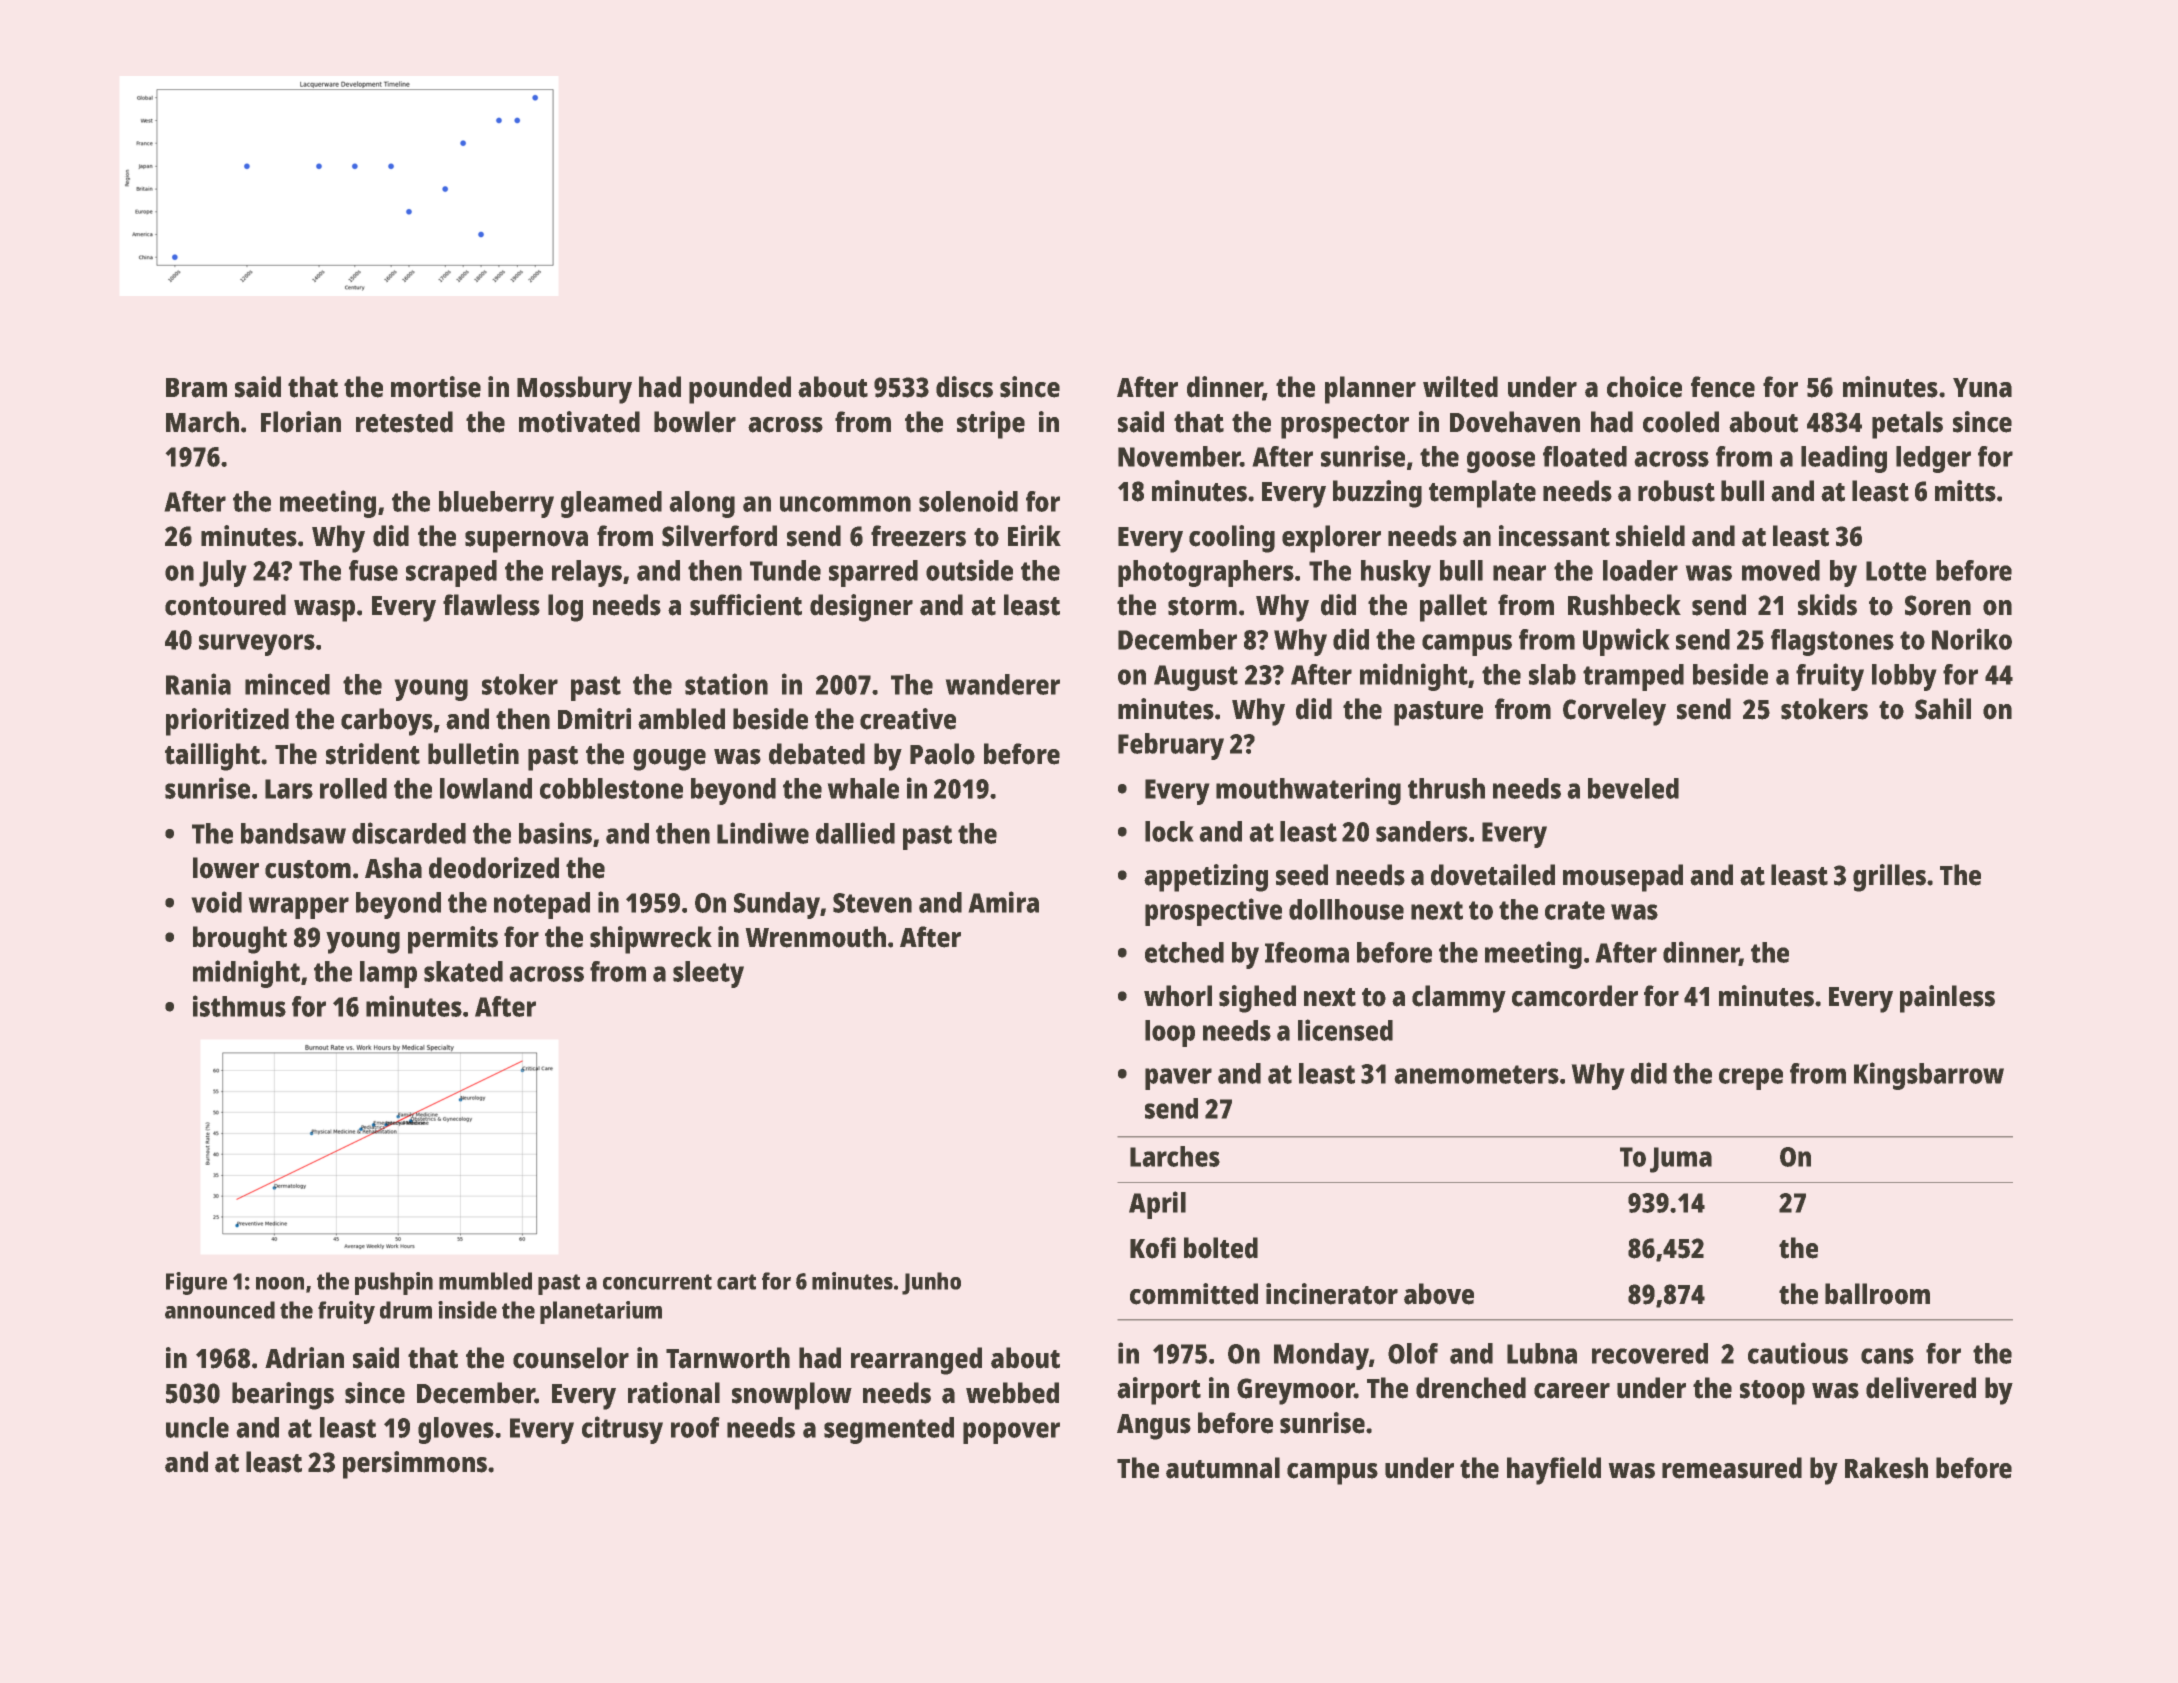 This image has width=2178, height=1683. Describe the element at coordinates (415, 1465) in the image. I see `persimmons` at that location.
